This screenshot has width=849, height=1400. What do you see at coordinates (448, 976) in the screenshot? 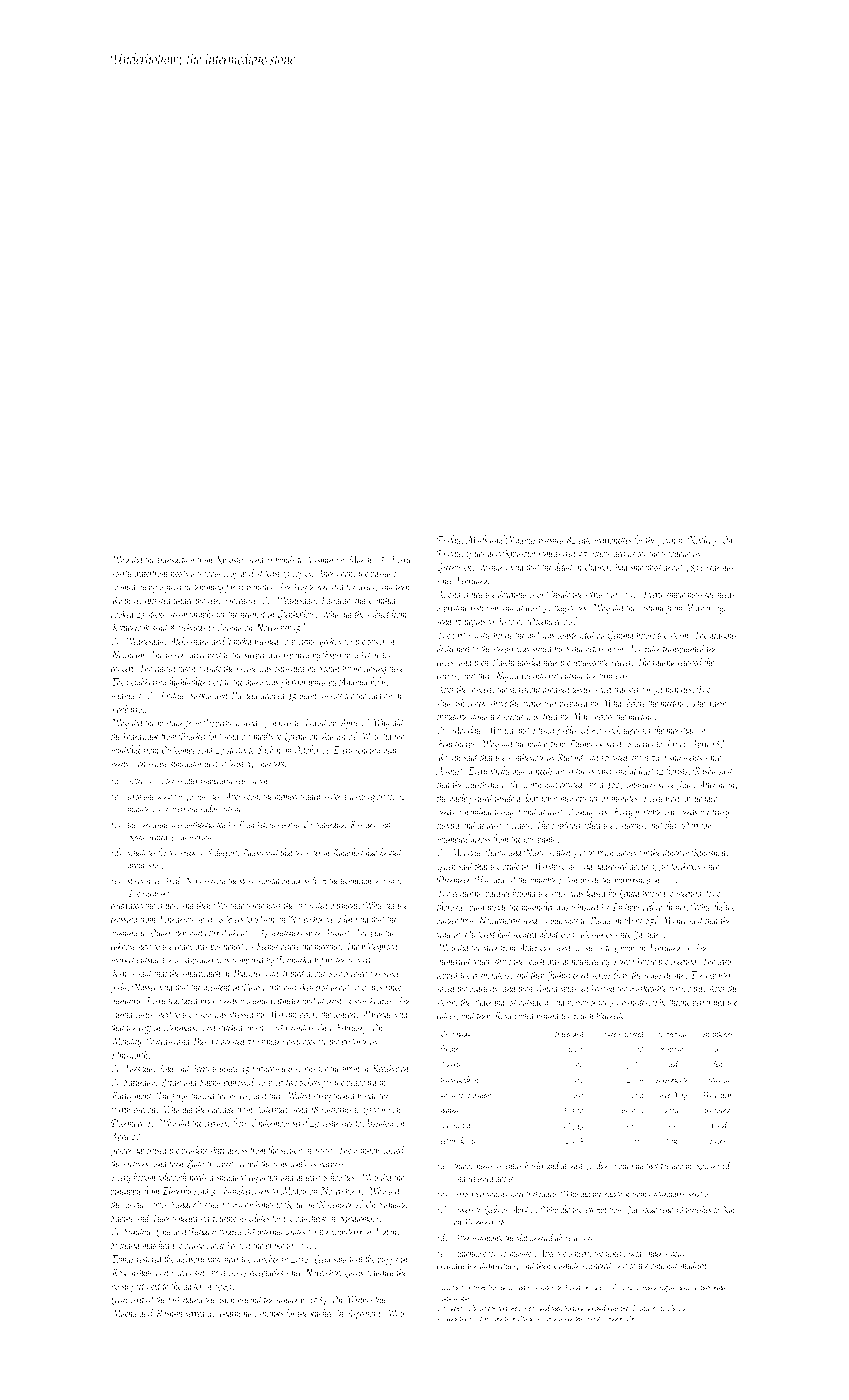
I see `lopped` at bounding box center [448, 976].
